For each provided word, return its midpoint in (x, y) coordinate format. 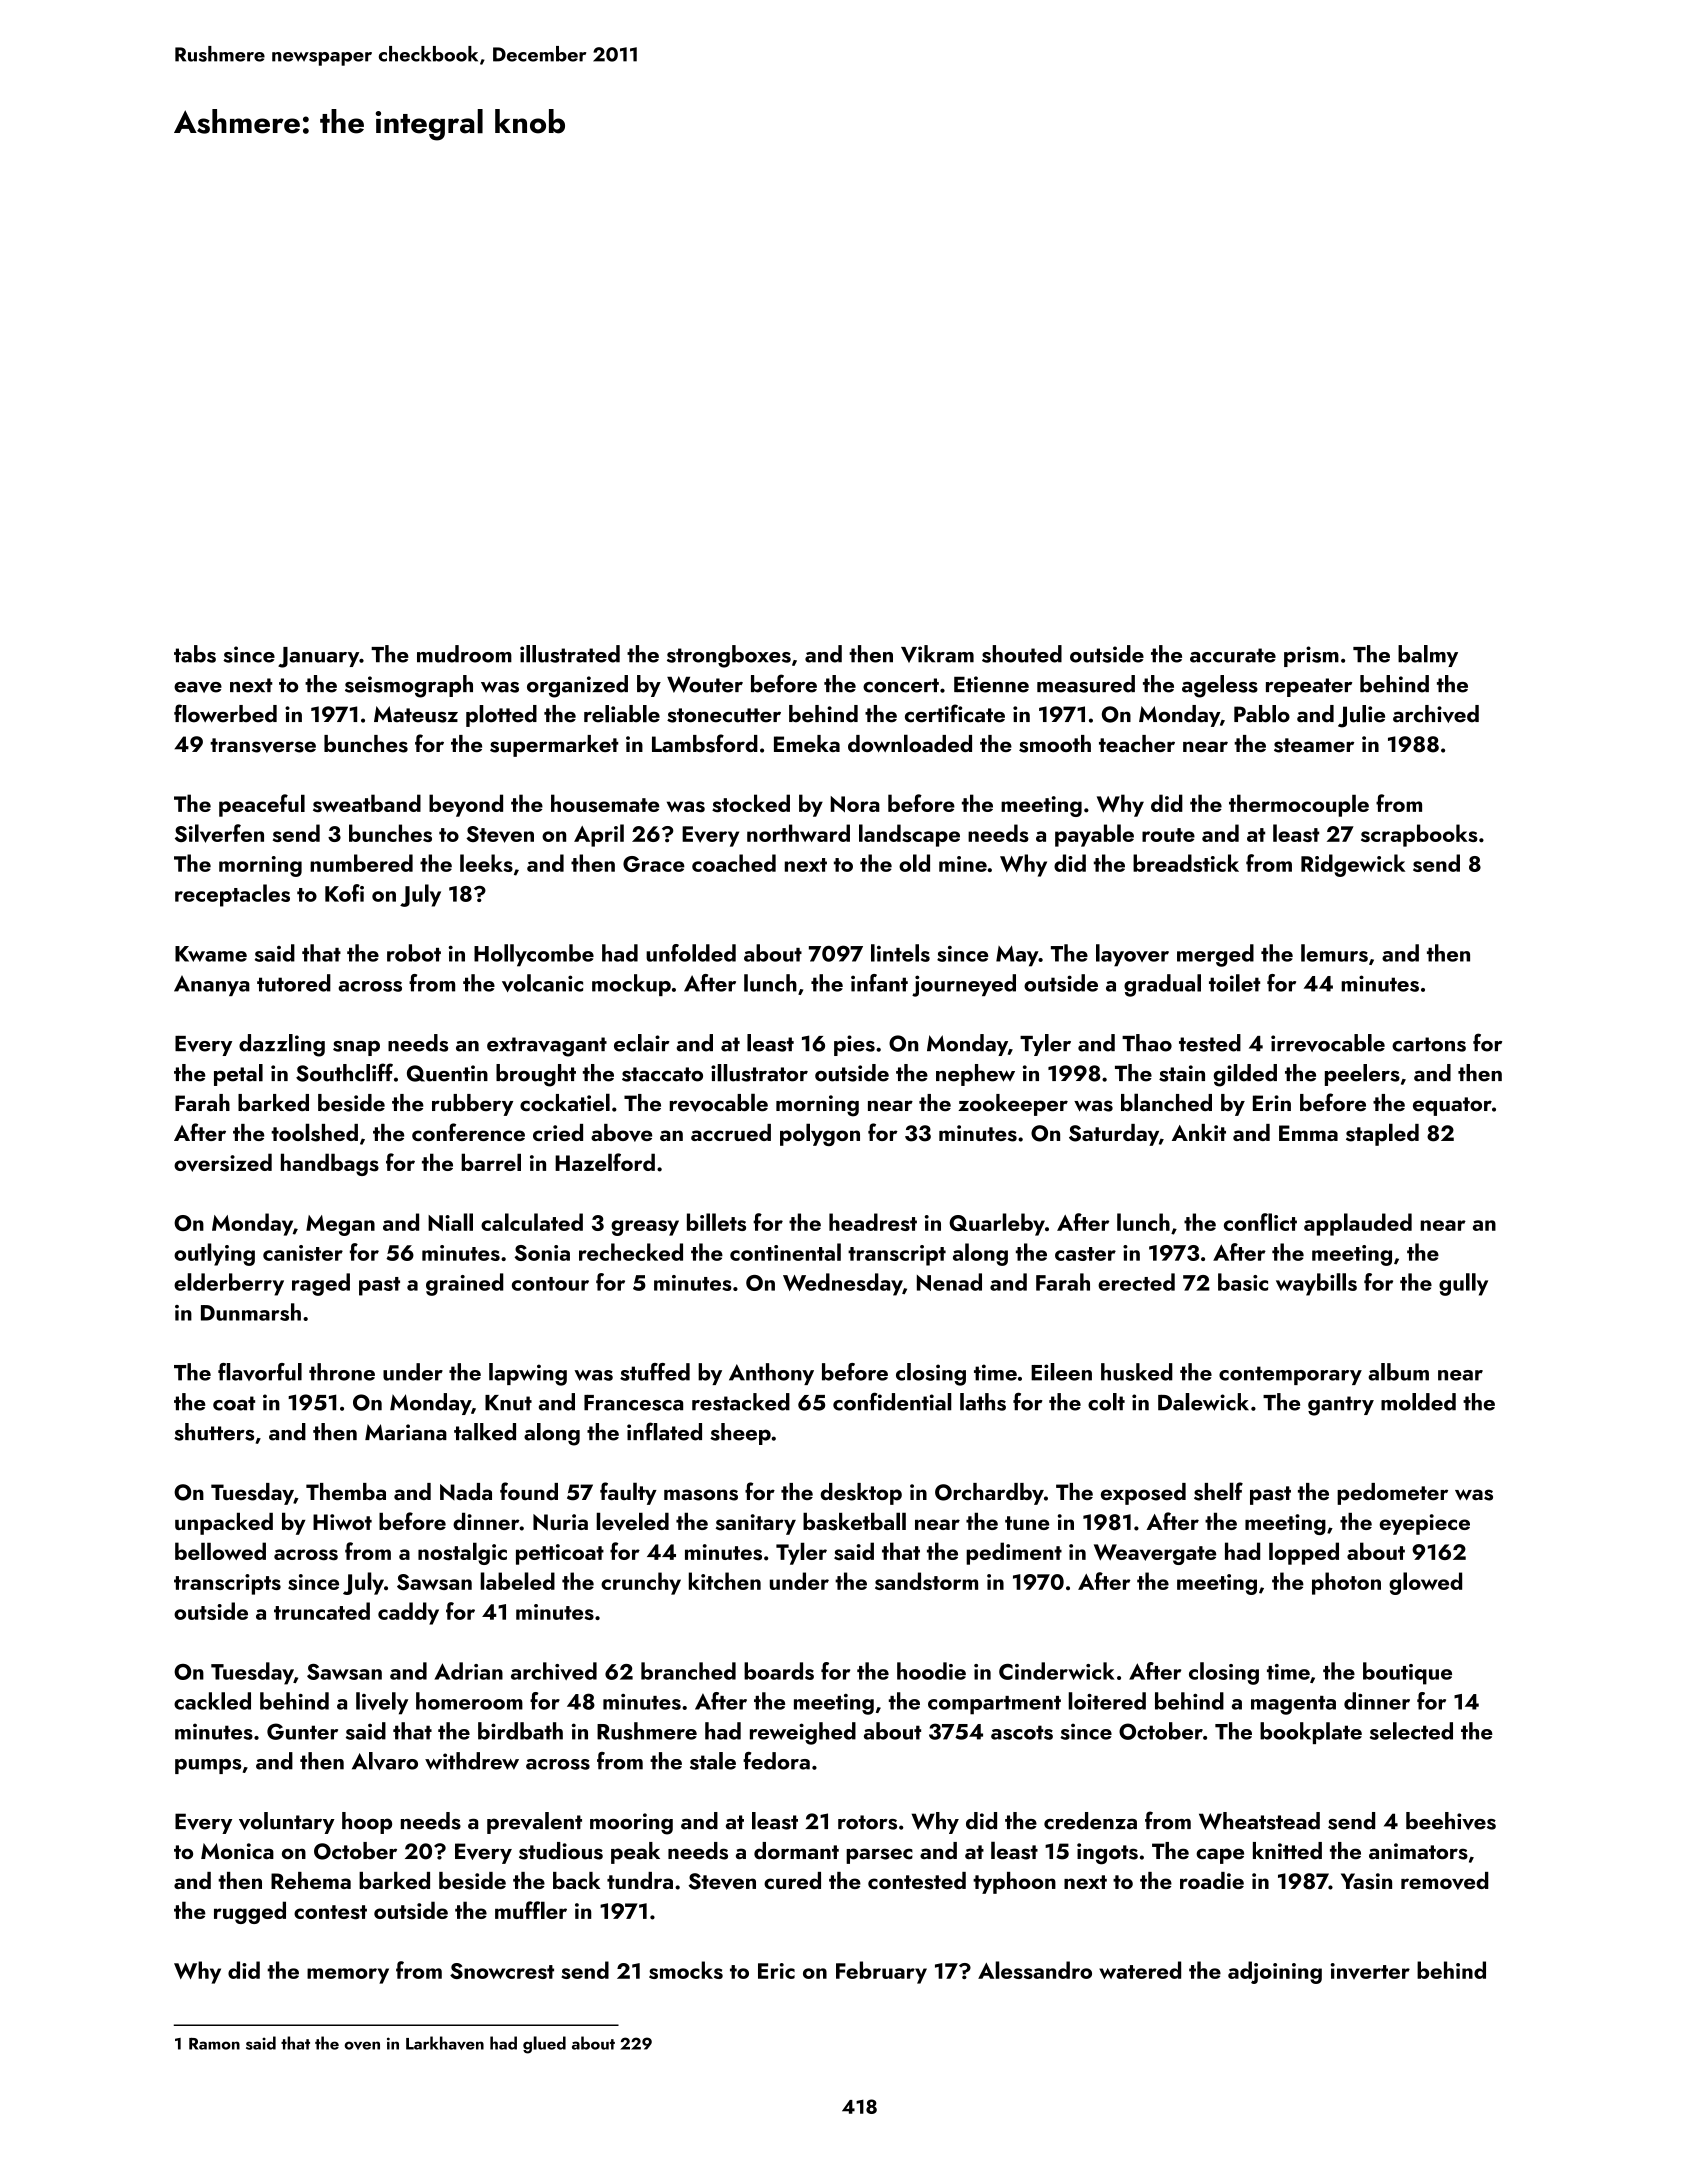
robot (414, 953)
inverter (1370, 1971)
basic (1243, 1282)
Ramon (214, 2044)
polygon (820, 1134)
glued (544, 2045)
